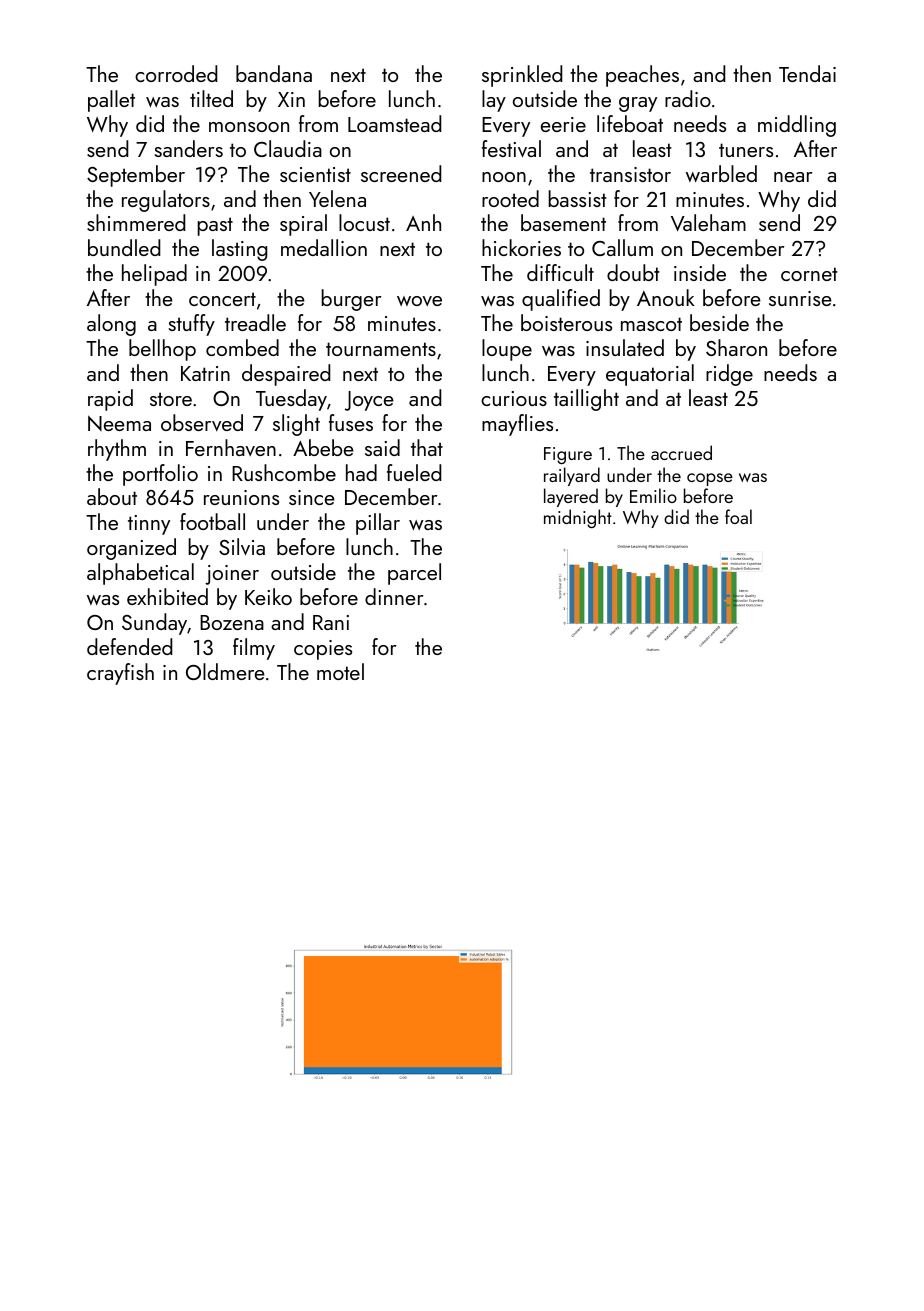 This screenshot has width=924, height=1311. Describe the element at coordinates (176, 73) in the screenshot. I see `corroded` at that location.
